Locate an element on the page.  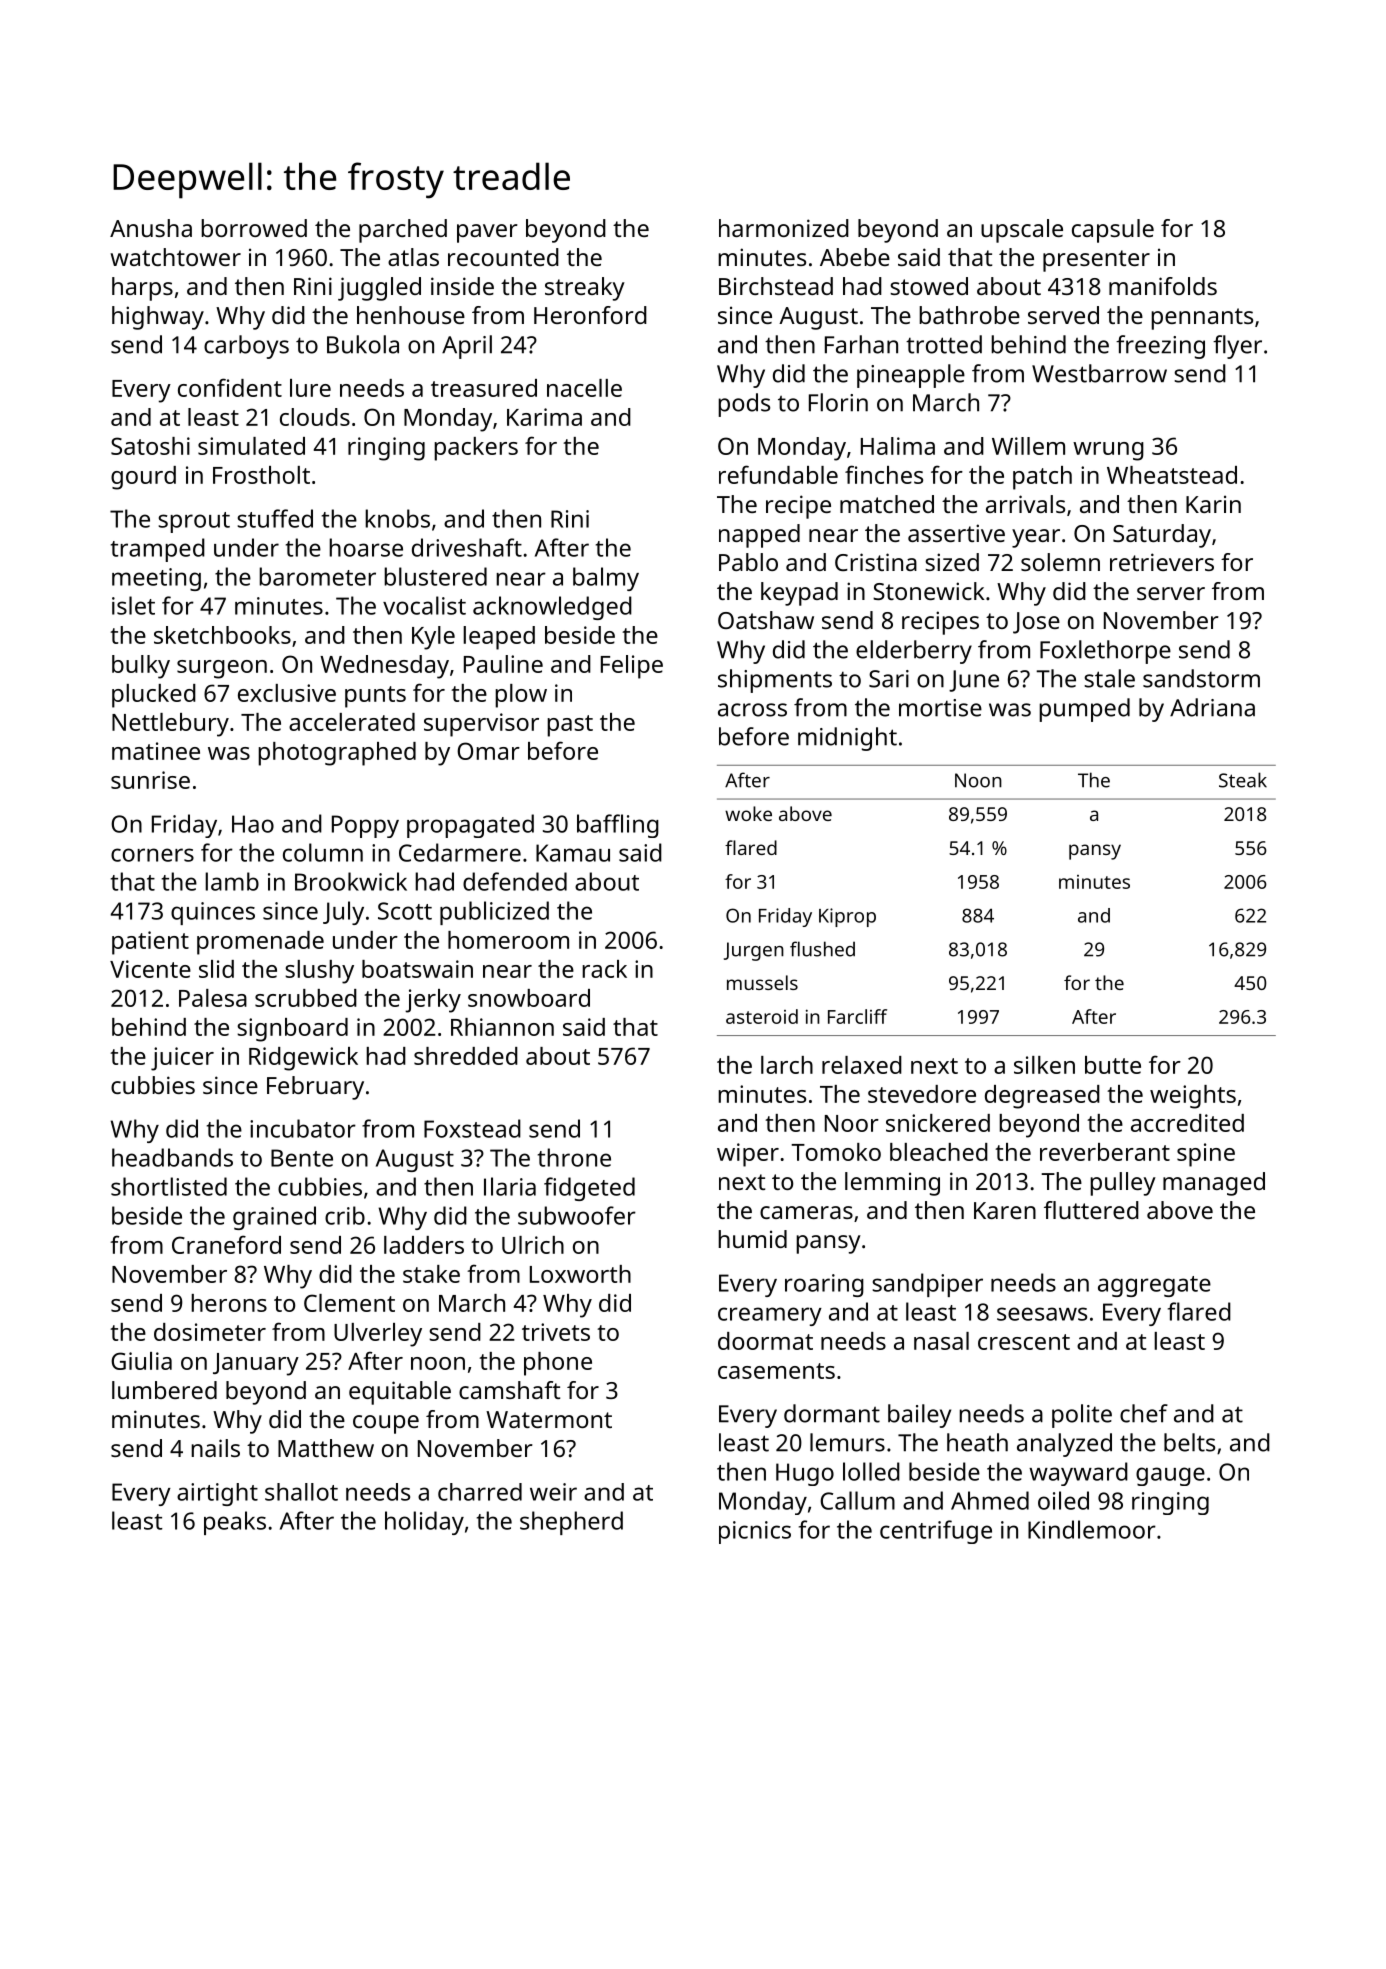
napped is located at coordinates (759, 536).
